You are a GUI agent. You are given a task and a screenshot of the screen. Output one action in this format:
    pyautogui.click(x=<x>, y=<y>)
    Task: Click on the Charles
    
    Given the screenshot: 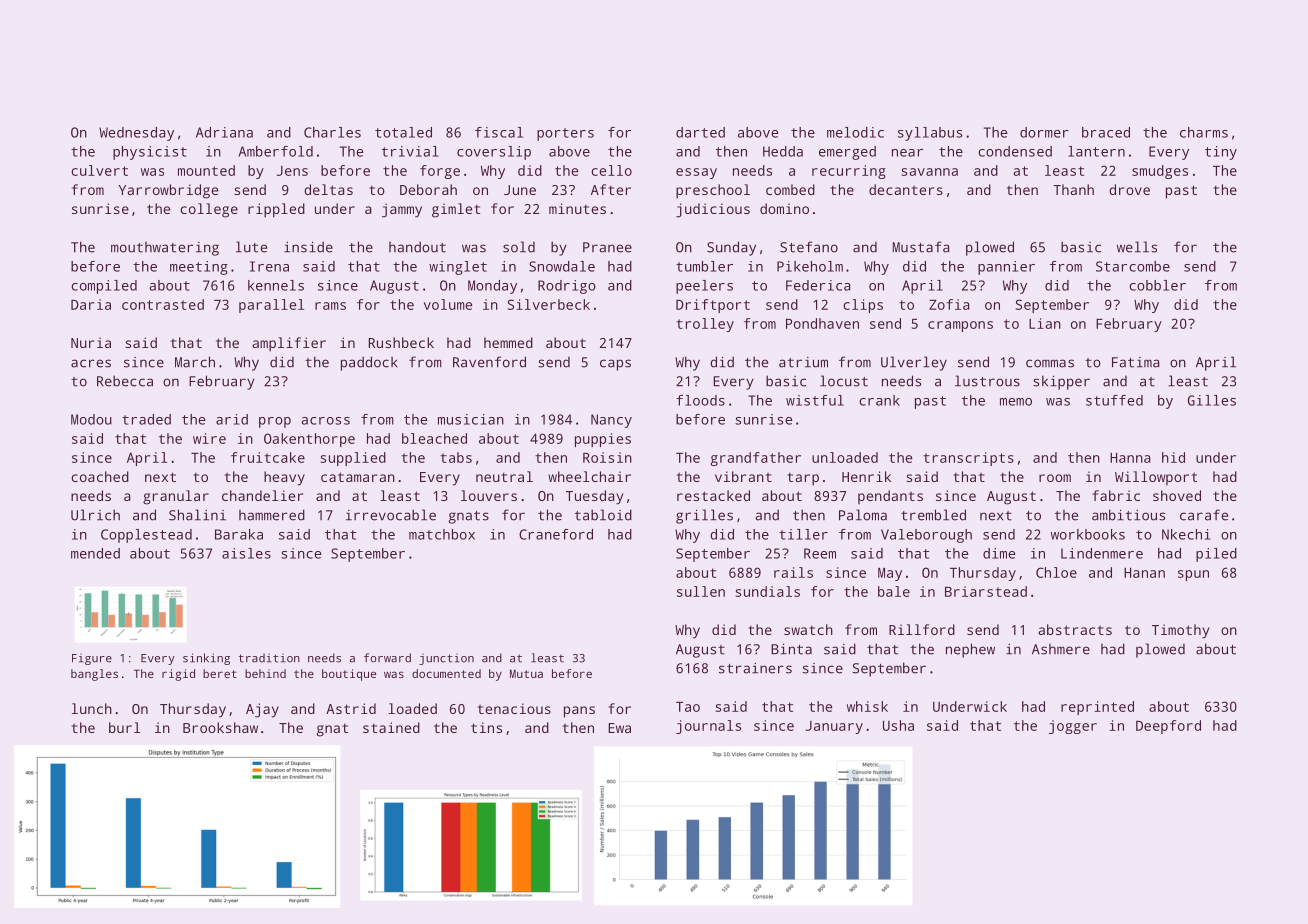 What is the action you would take?
    pyautogui.click(x=332, y=132)
